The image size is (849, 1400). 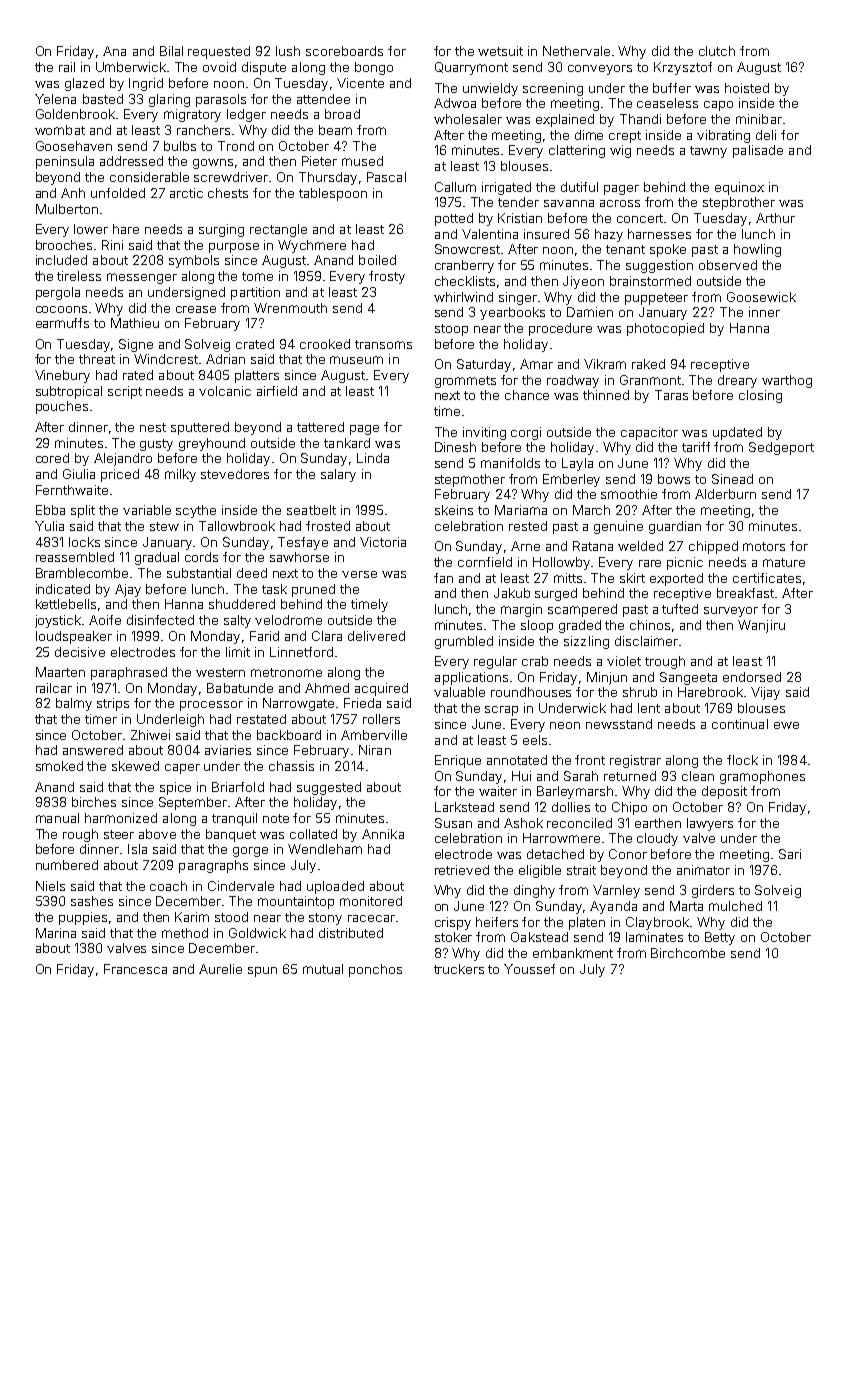 I want to click on Goosewick, so click(x=761, y=297).
